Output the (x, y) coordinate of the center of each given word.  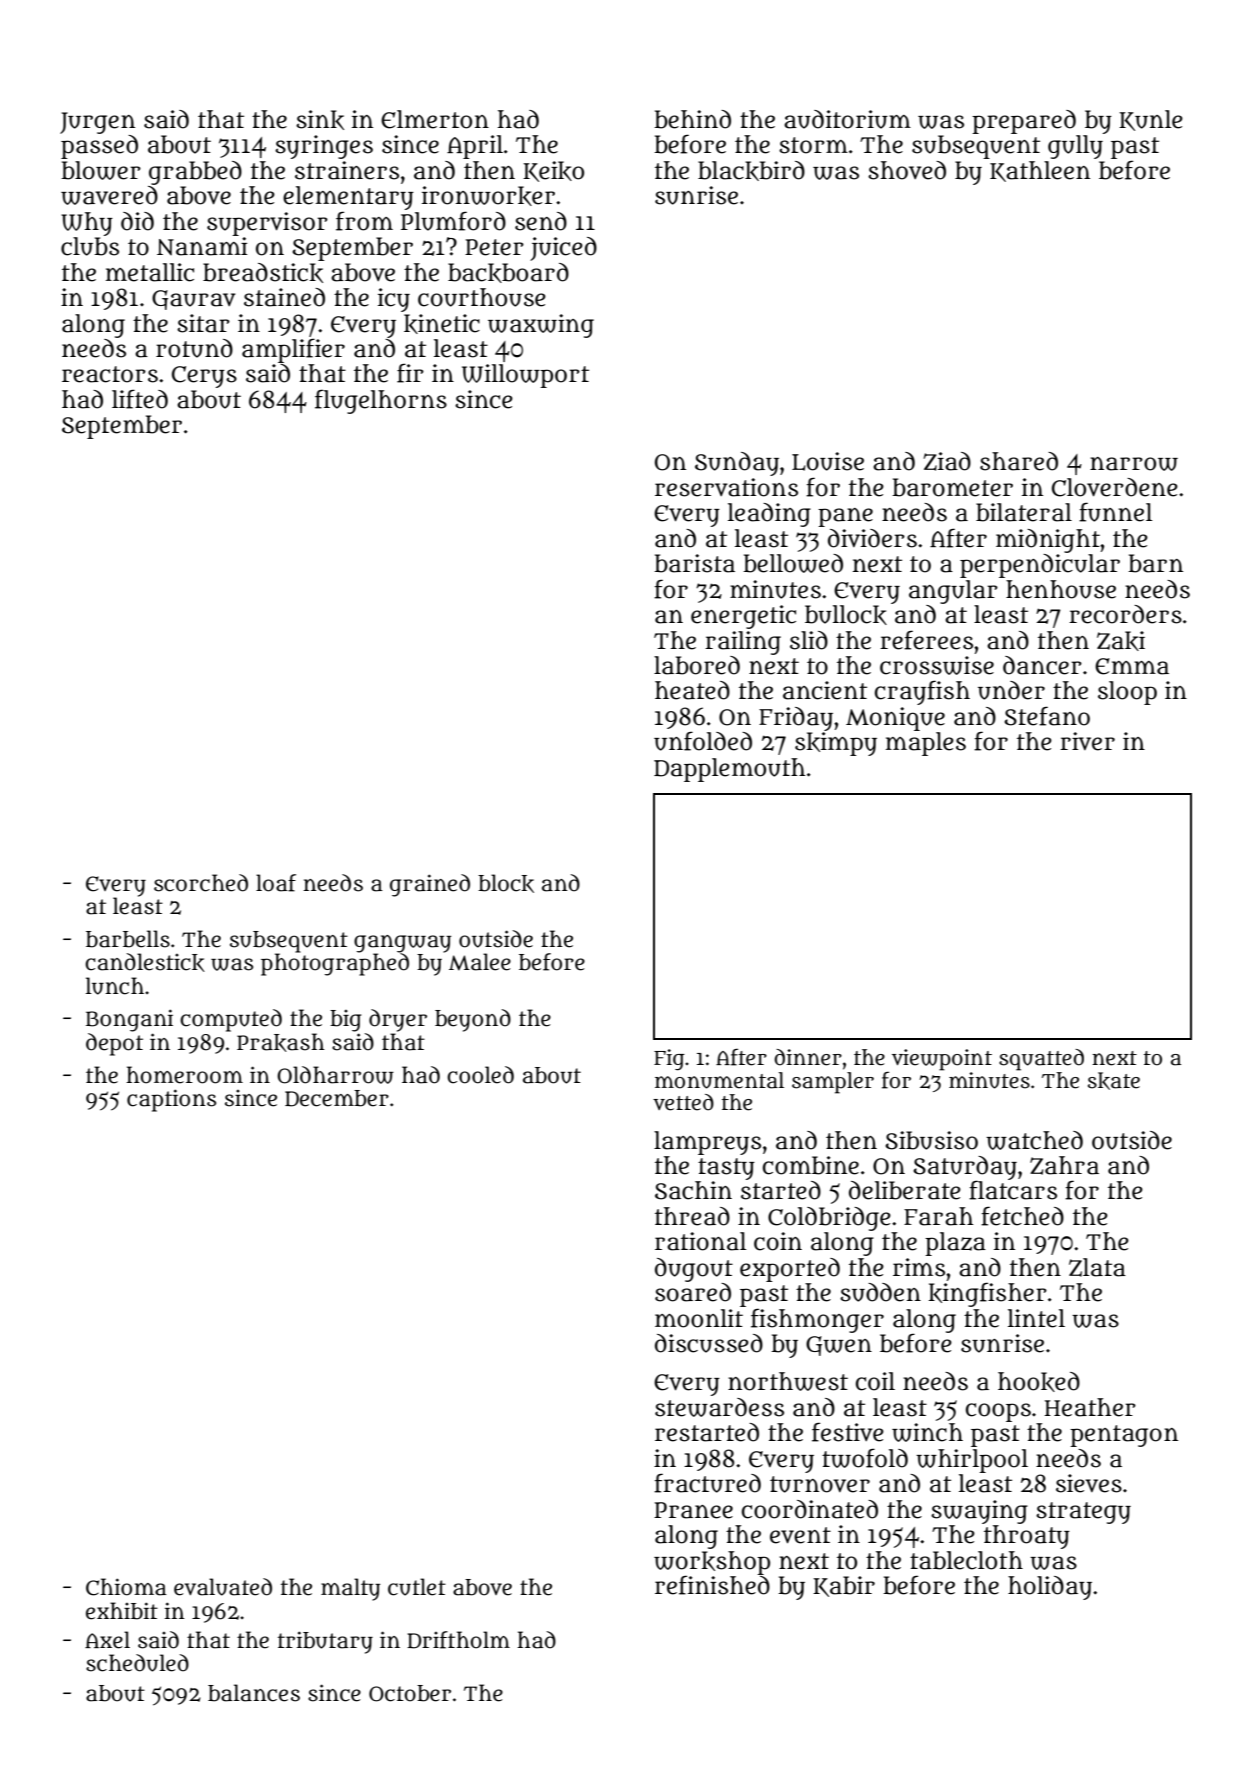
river (1087, 741)
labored (697, 665)
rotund (194, 348)
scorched (201, 883)
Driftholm (458, 1640)
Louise (828, 461)
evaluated (223, 1587)
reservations (726, 487)
